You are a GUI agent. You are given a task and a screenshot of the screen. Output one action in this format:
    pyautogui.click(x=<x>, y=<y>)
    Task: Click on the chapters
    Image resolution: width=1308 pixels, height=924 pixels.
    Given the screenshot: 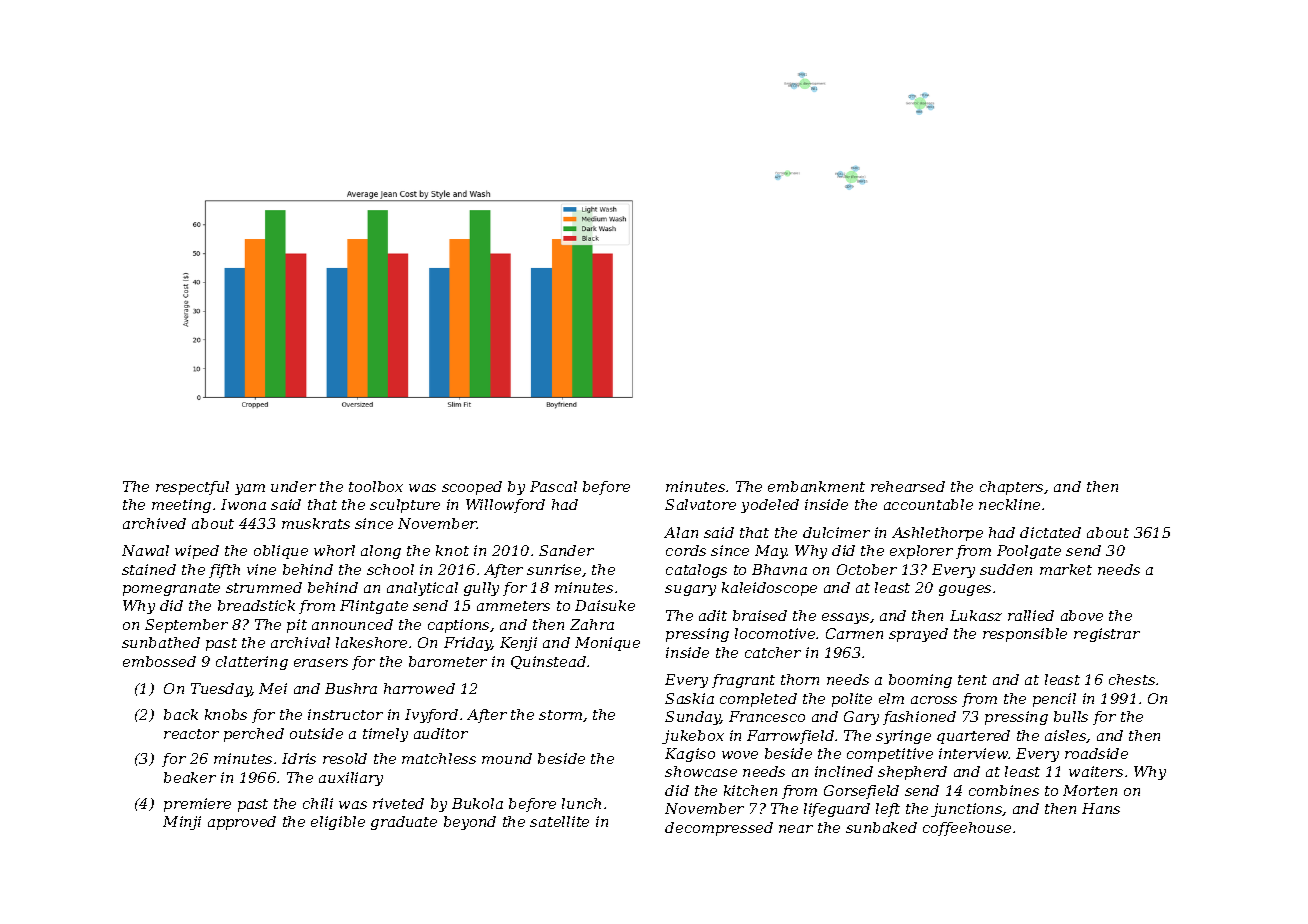 What is the action you would take?
    pyautogui.click(x=1011, y=488)
